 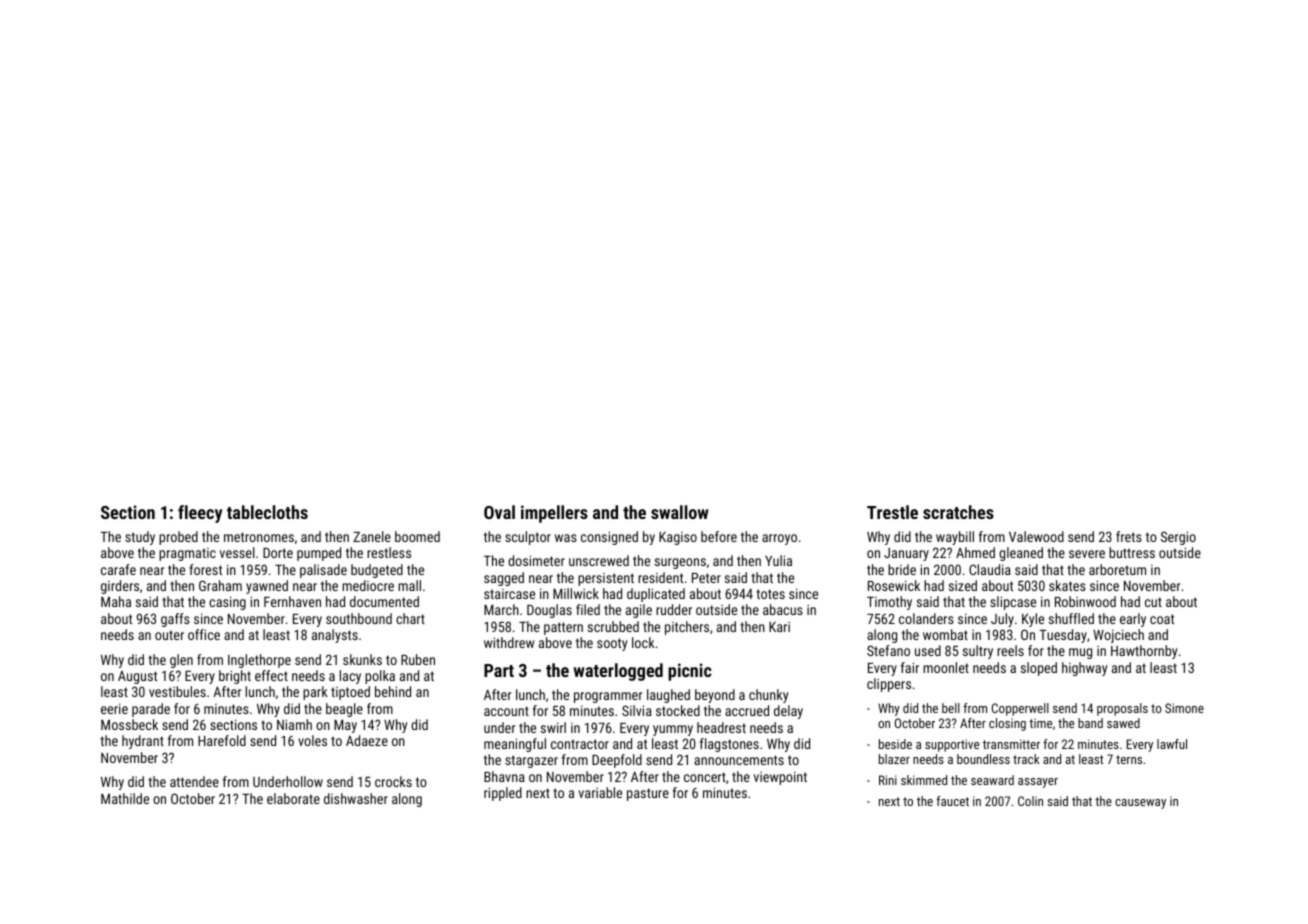 What do you see at coordinates (120, 587) in the screenshot?
I see `girders` at bounding box center [120, 587].
